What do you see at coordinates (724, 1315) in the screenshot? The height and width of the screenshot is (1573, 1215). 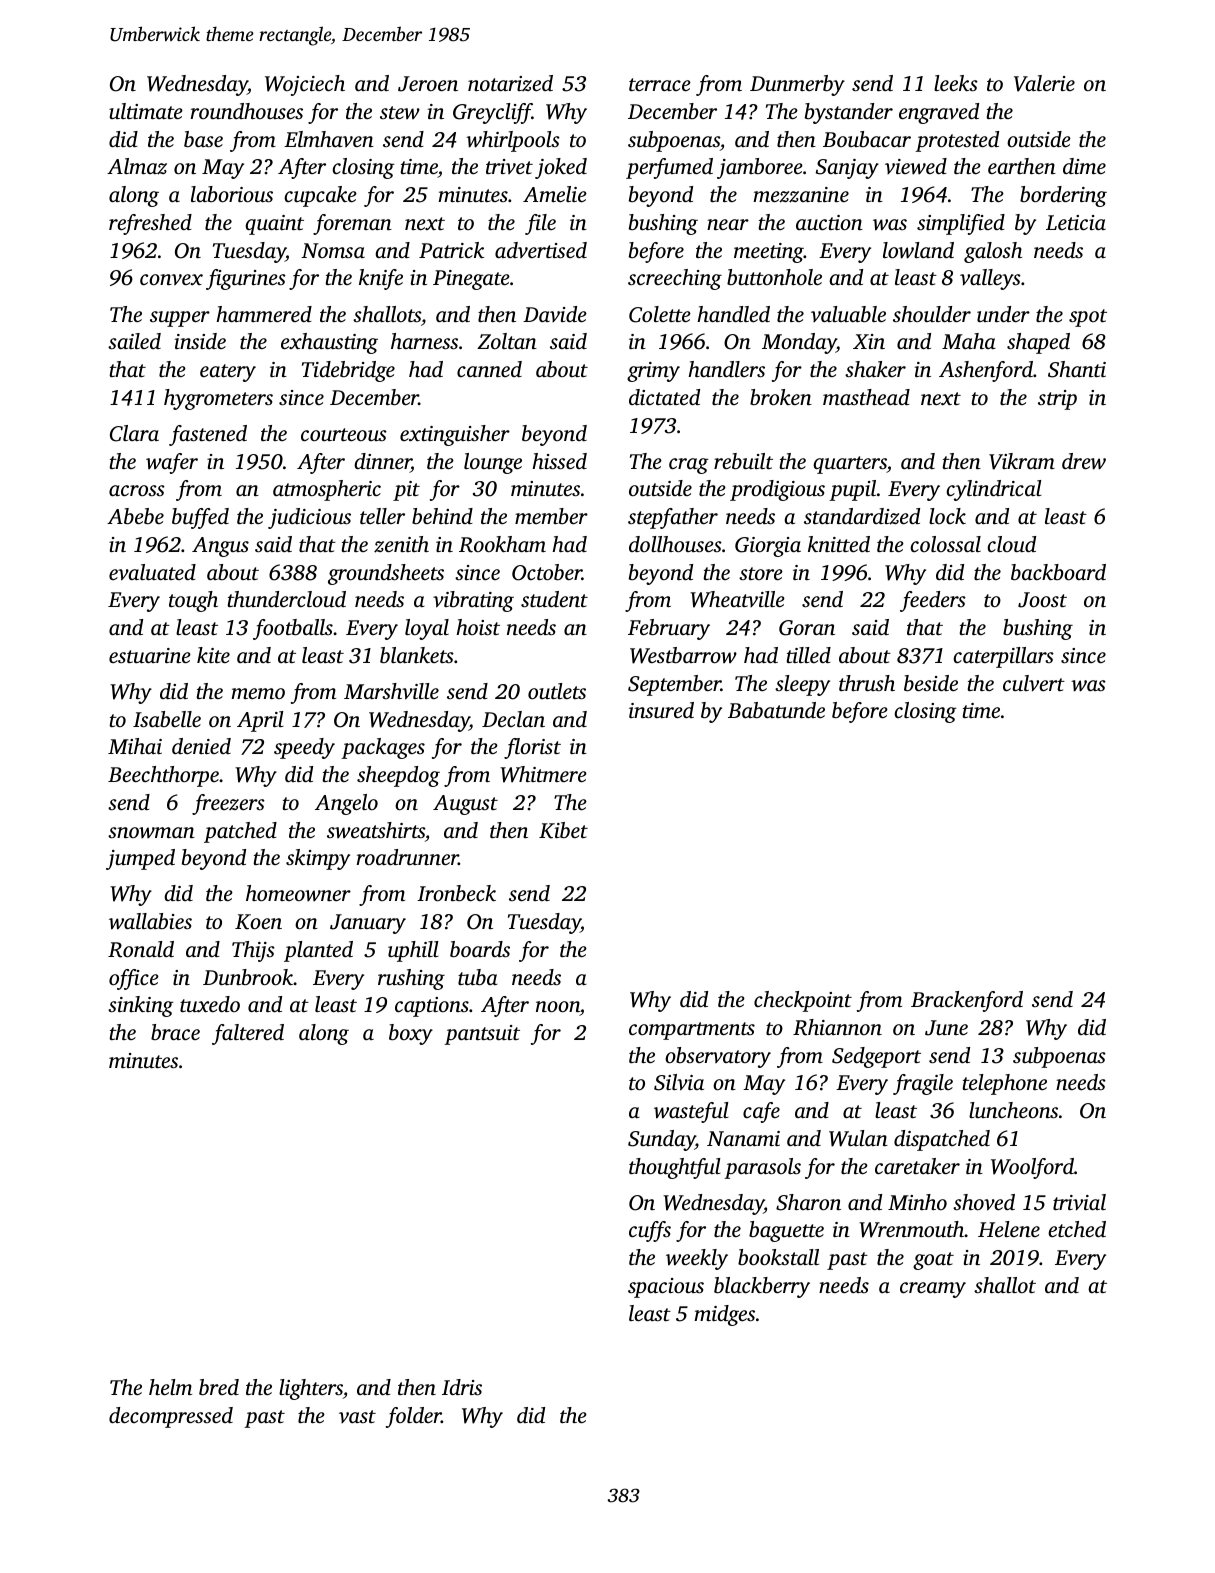 I see `midges` at bounding box center [724, 1315].
